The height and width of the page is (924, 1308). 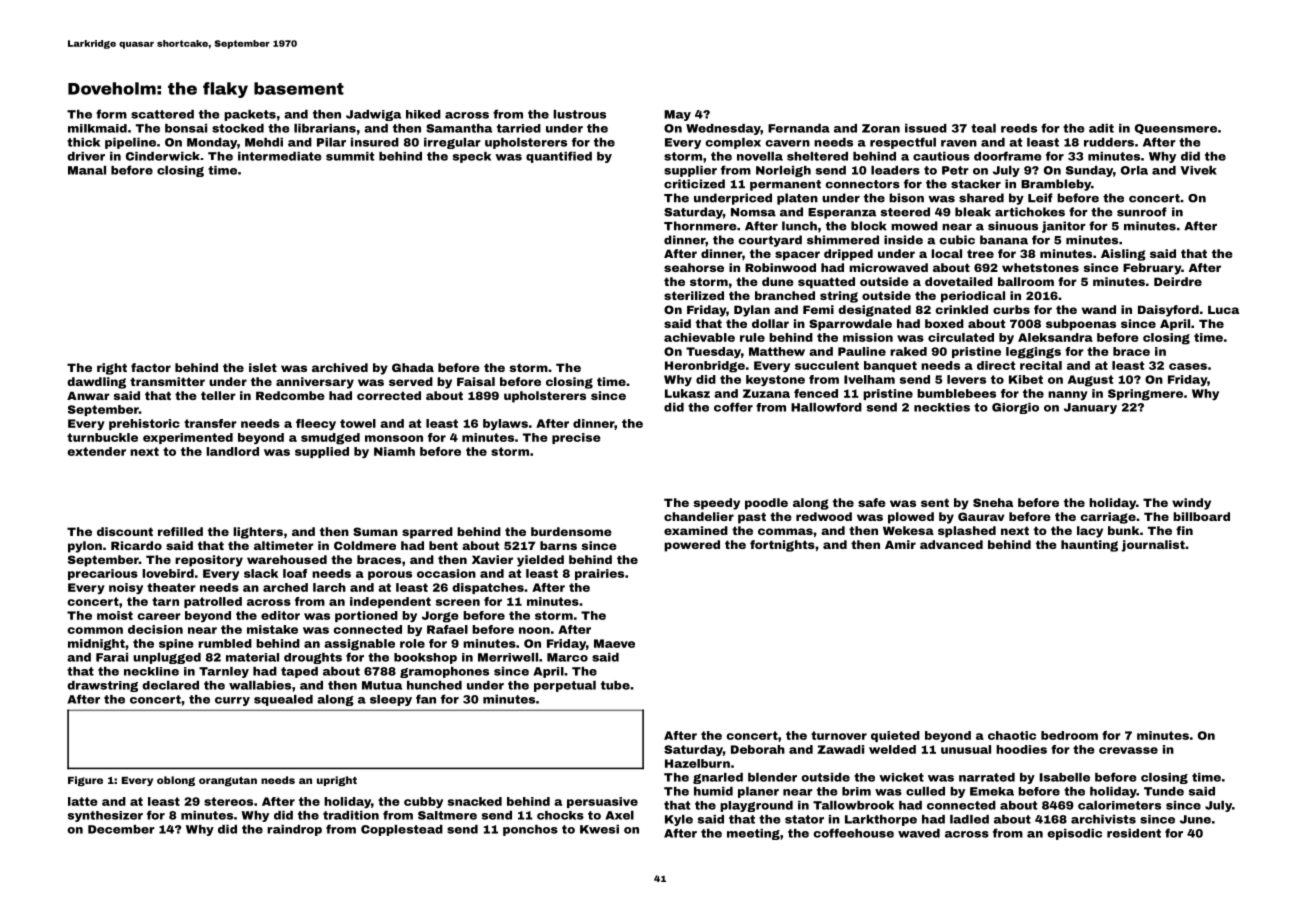 What do you see at coordinates (426, 699) in the page?
I see `fan` at bounding box center [426, 699].
